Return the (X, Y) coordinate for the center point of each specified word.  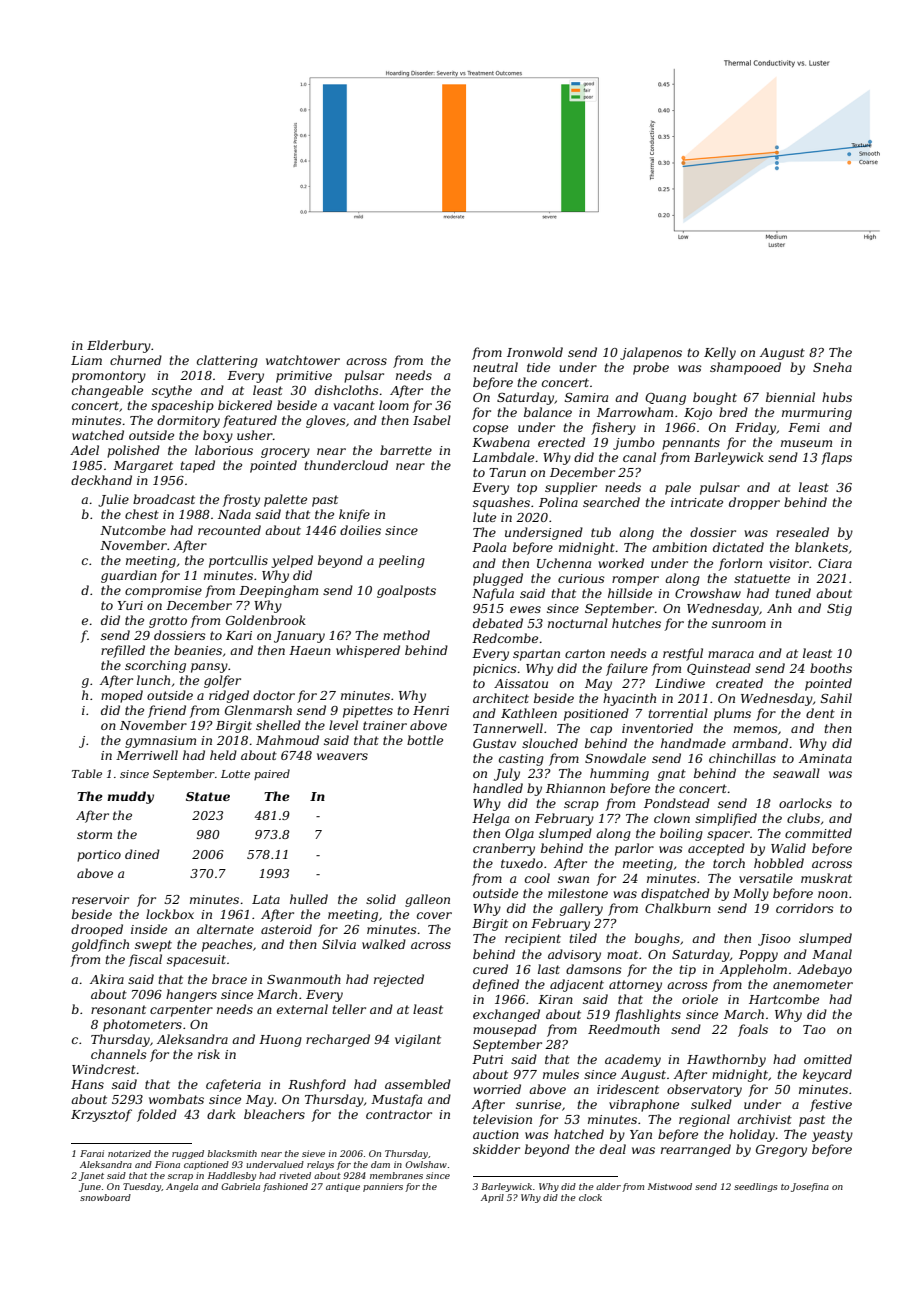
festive (831, 1105)
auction (496, 1134)
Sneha (832, 367)
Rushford (317, 1085)
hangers (191, 995)
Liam (86, 360)
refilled (123, 651)
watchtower (303, 360)
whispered (368, 651)
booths (831, 668)
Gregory (781, 1151)
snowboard (105, 1197)
